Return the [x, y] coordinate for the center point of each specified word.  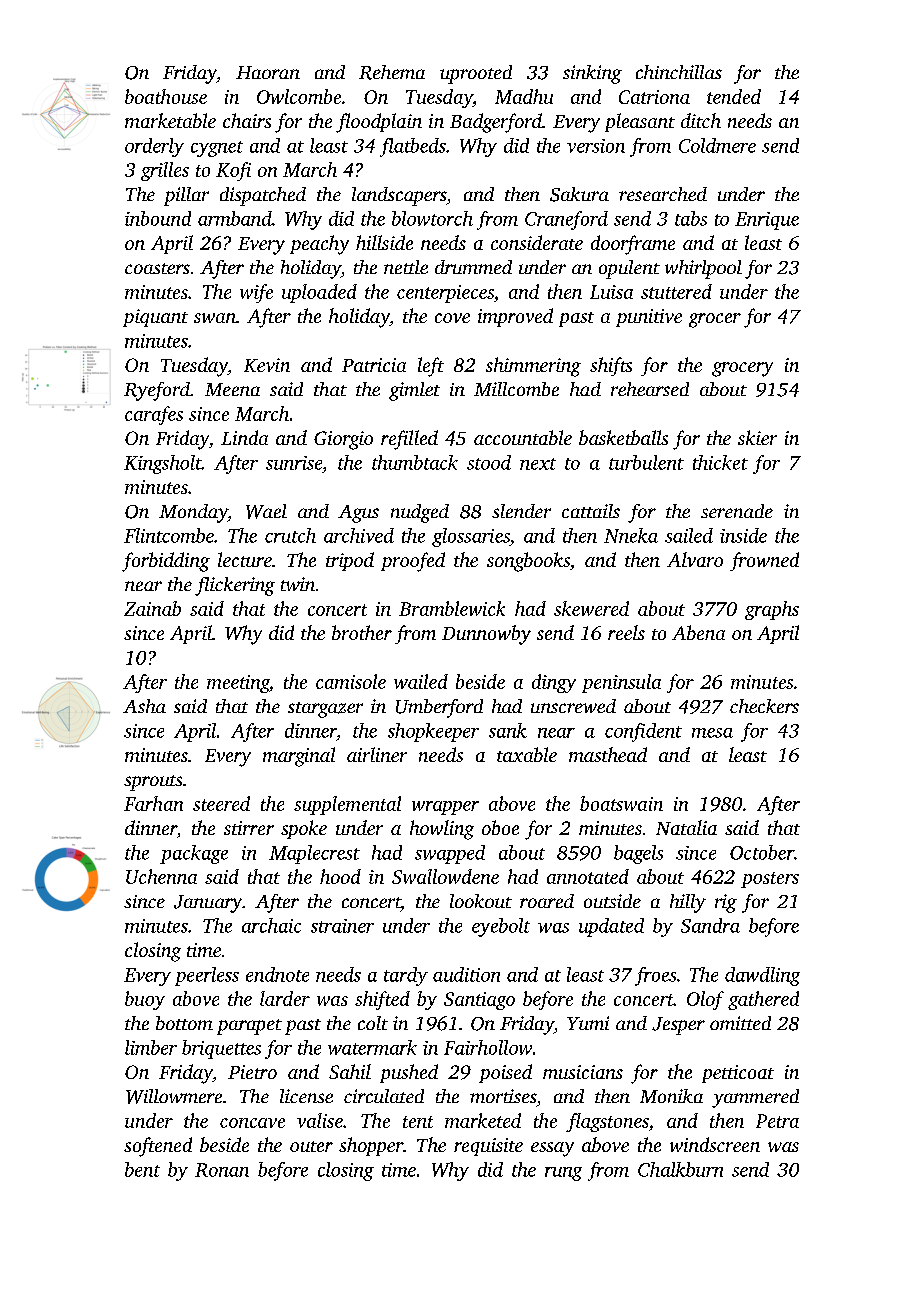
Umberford [439, 708]
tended [734, 96]
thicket [720, 462]
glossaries [471, 537]
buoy [145, 1000]
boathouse [166, 96]
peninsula [621, 683]
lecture [245, 559]
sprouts [153, 783]
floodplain [379, 123]
